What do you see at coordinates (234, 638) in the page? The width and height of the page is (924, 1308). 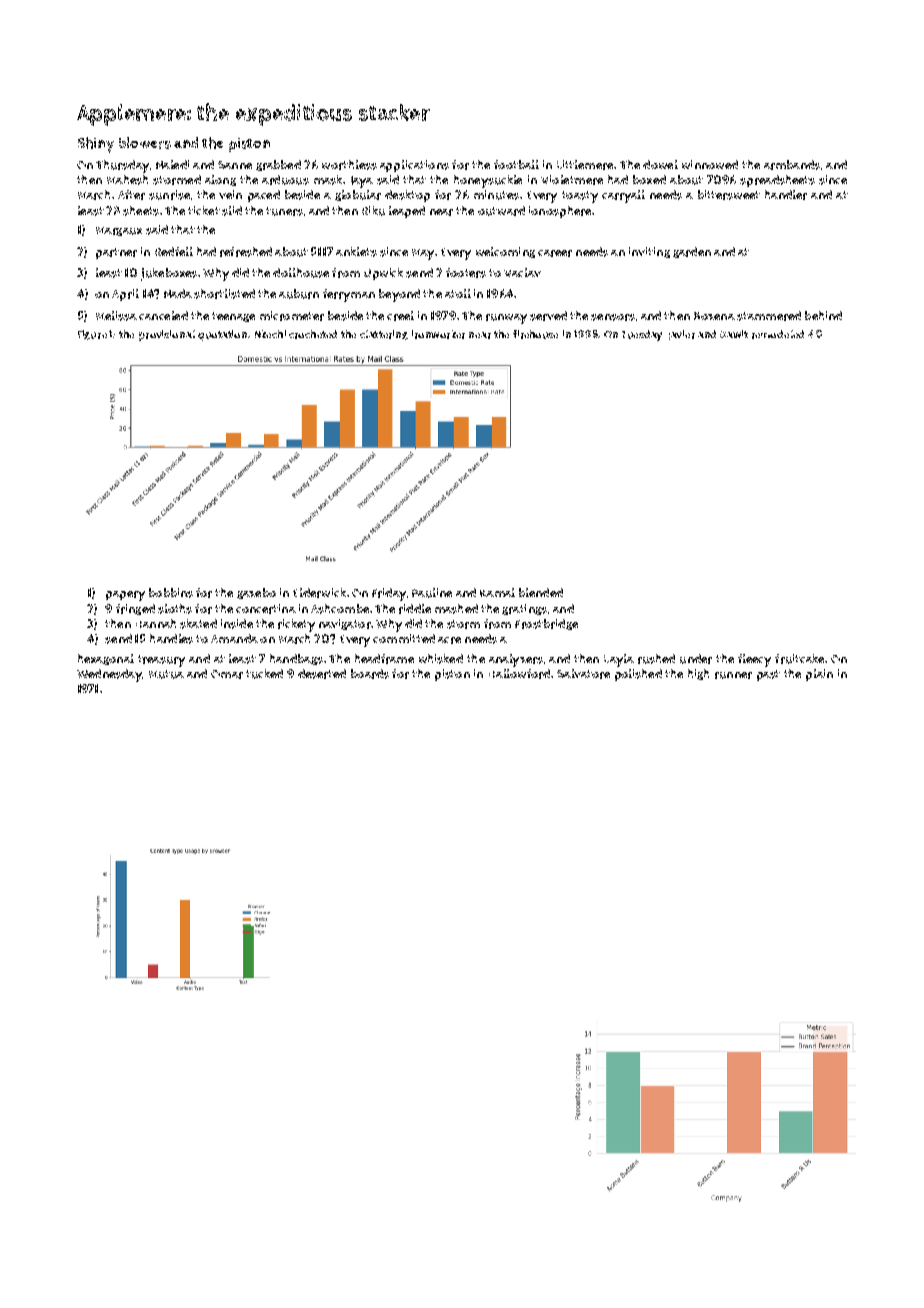 I see `Amanda` at bounding box center [234, 638].
